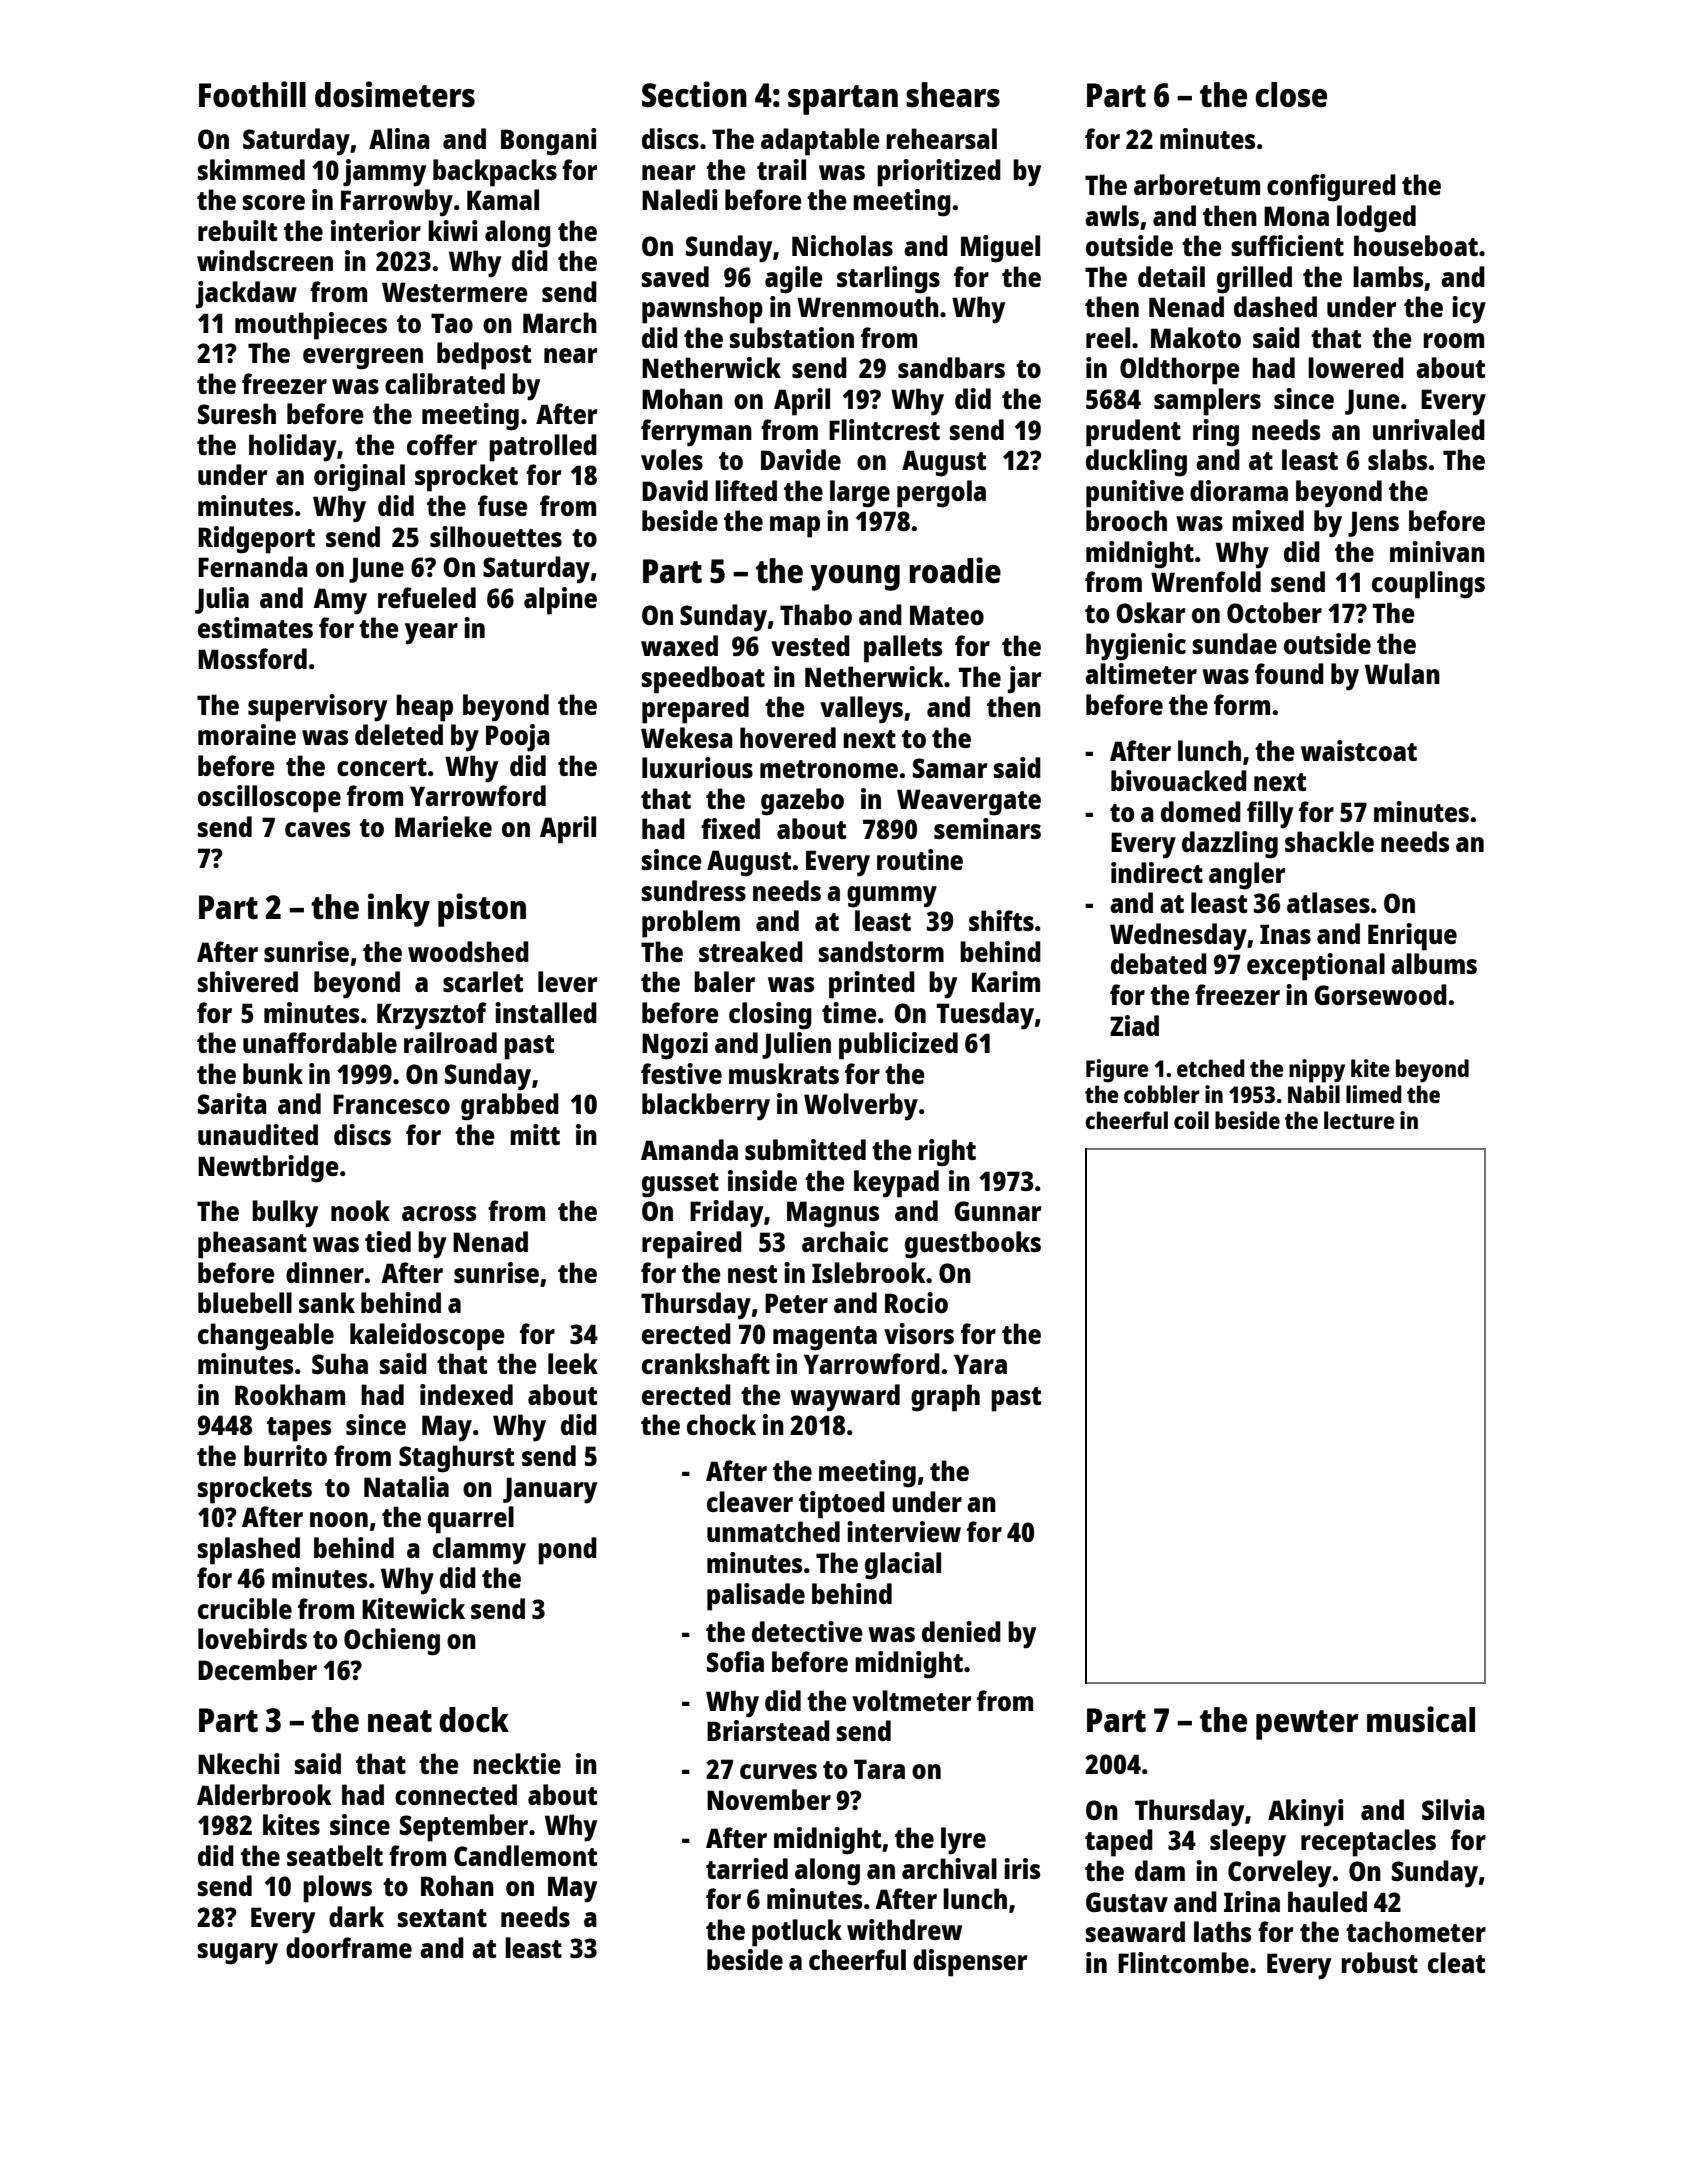 The width and height of the image is (1683, 2178). What do you see at coordinates (951, 367) in the image?
I see `sandbars` at bounding box center [951, 367].
